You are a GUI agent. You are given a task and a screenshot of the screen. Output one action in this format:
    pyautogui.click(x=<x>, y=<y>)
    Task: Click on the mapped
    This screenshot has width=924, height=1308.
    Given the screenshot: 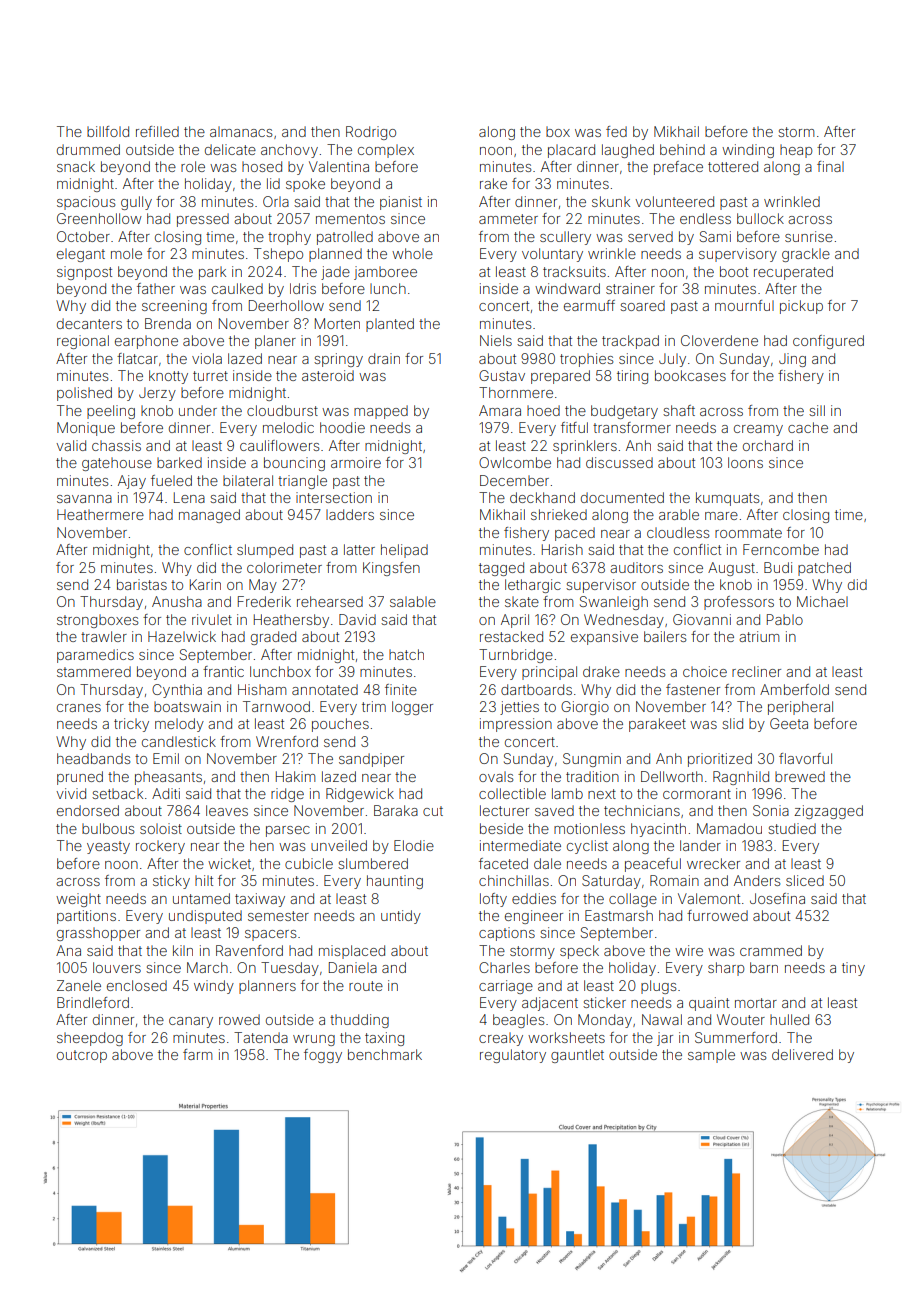 What is the action you would take?
    pyautogui.click(x=381, y=412)
